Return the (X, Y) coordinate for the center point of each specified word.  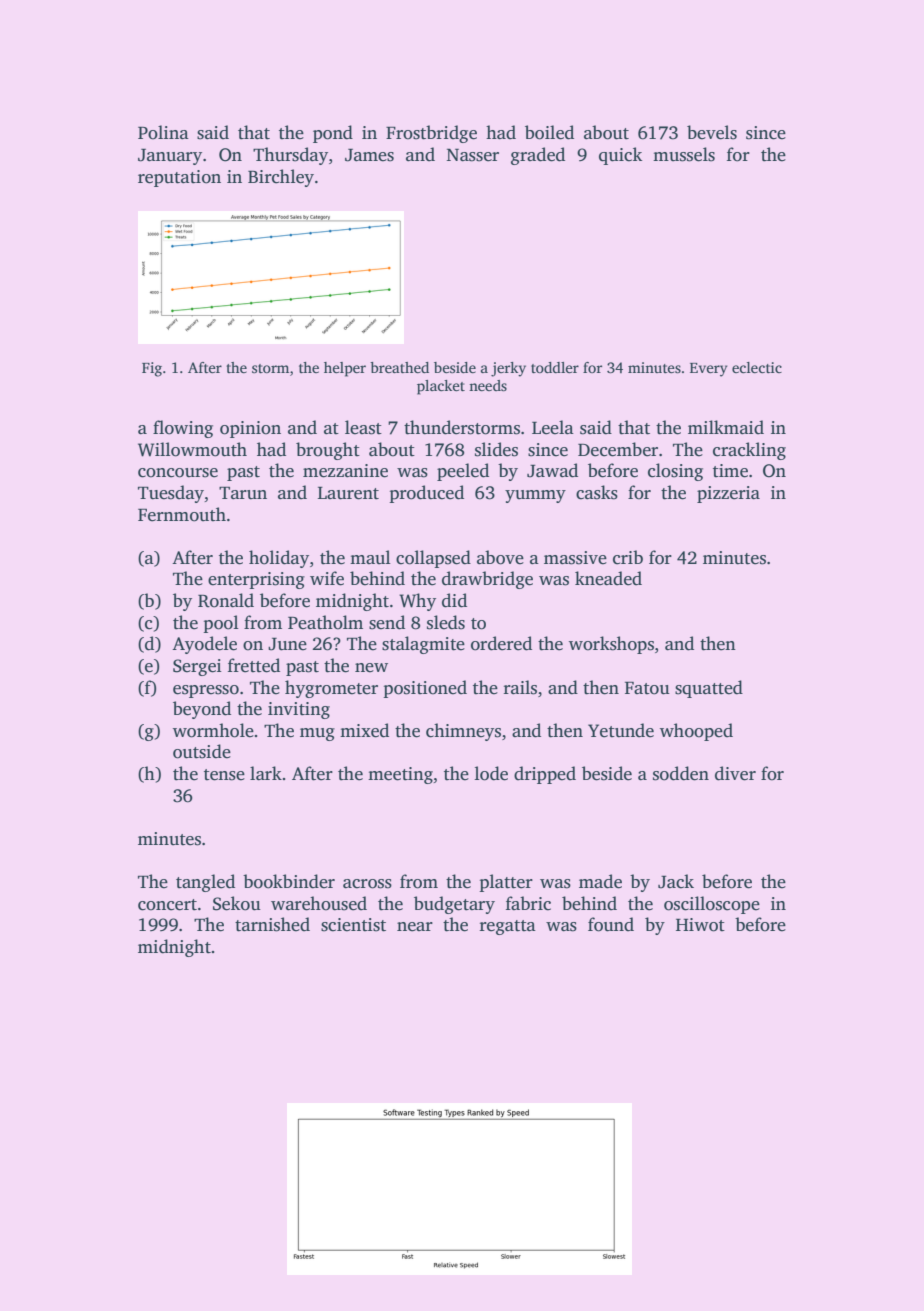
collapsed (433, 559)
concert (167, 905)
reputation (179, 178)
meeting (400, 775)
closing (675, 472)
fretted (254, 665)
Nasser (473, 155)
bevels (712, 132)
